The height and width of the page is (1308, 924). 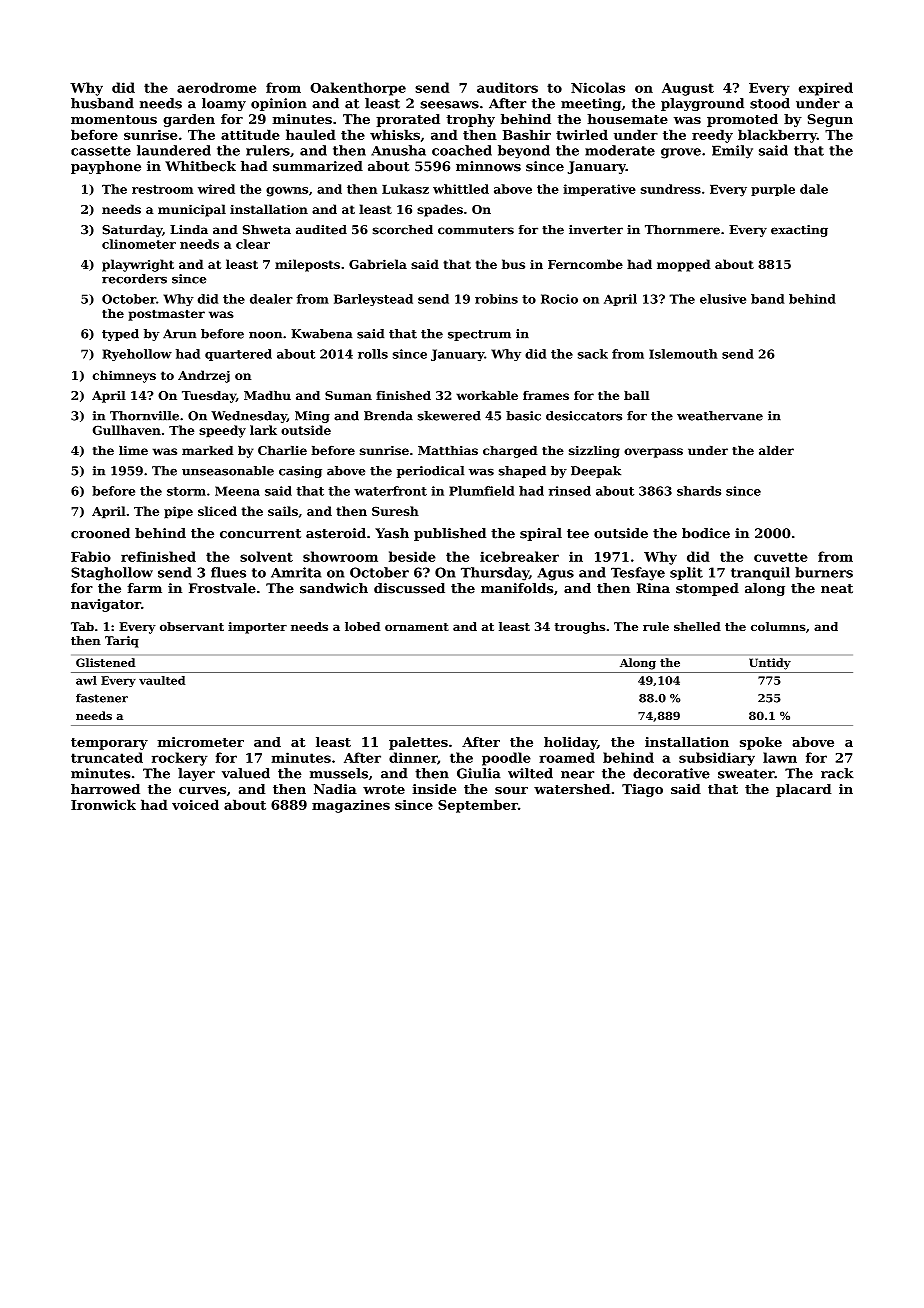 I want to click on magazines, so click(x=351, y=806).
